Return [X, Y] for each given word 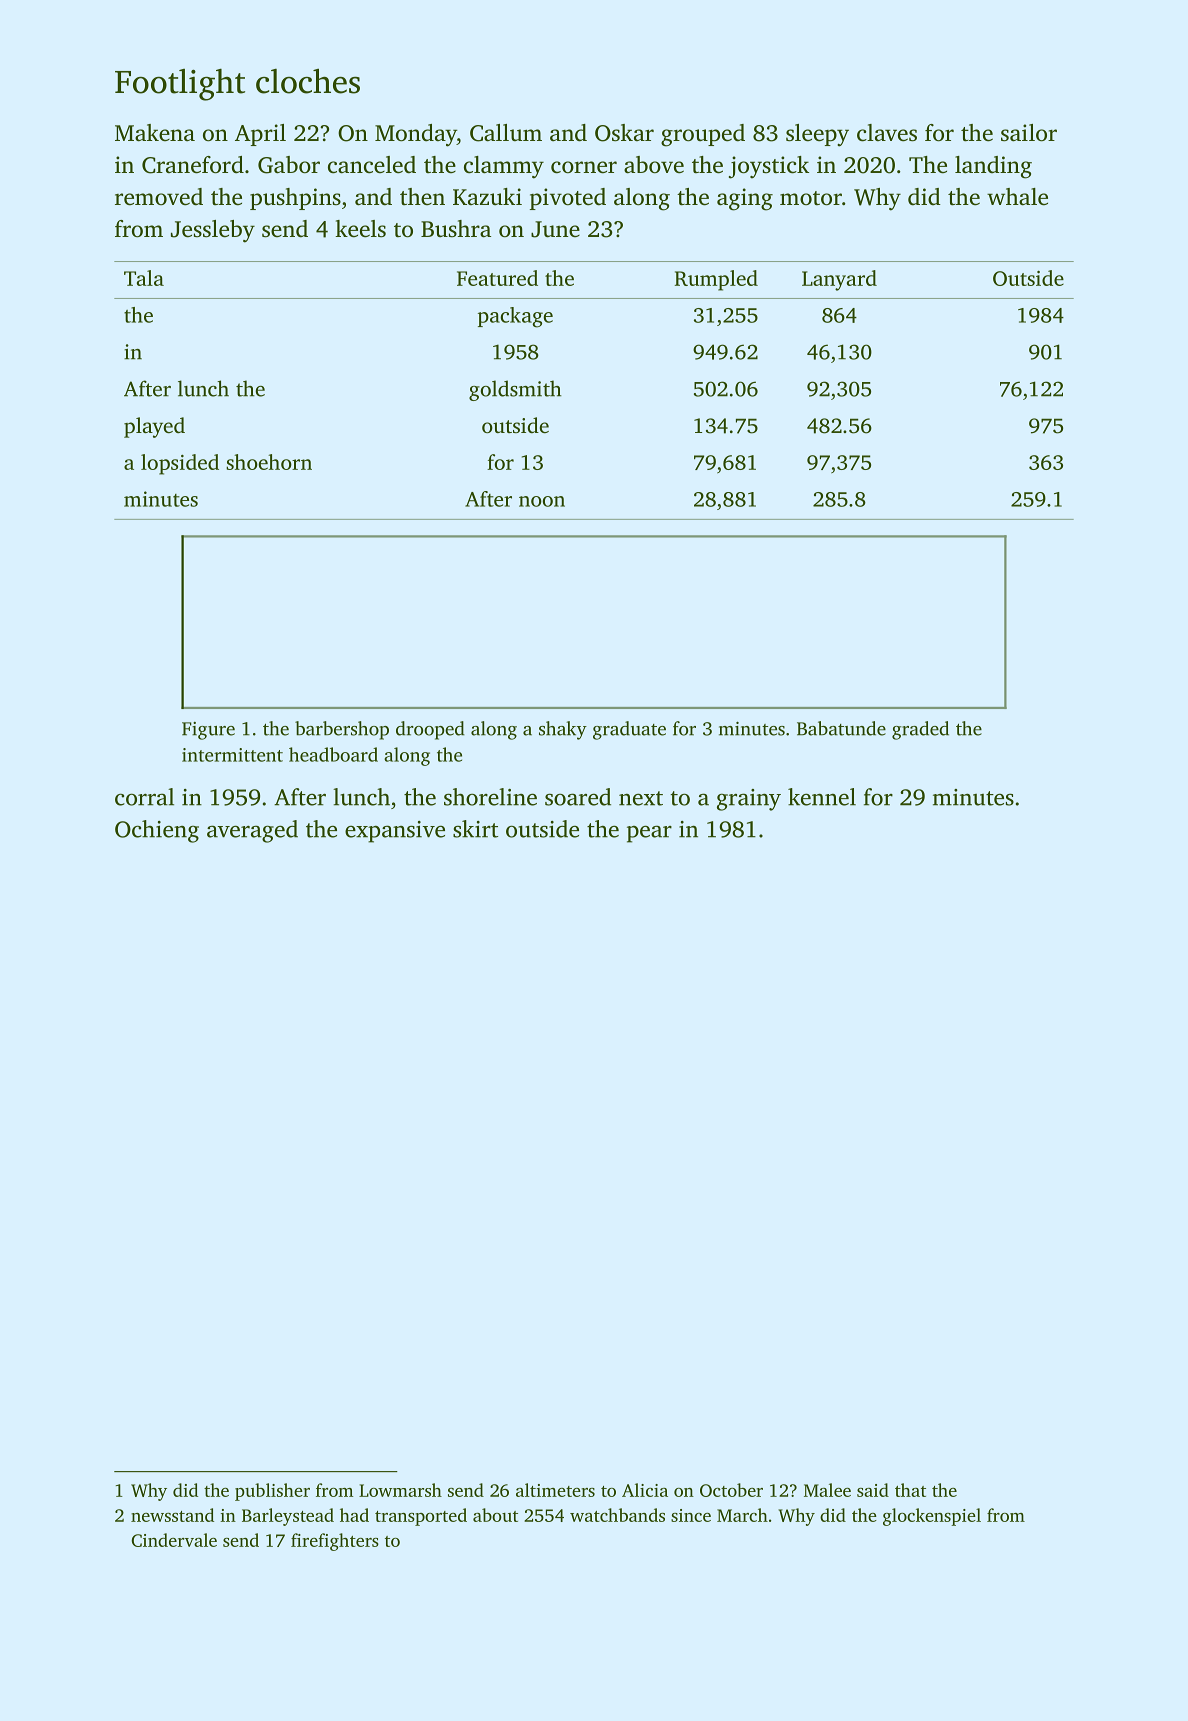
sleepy [817, 135]
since [691, 1515]
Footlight [180, 85]
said [873, 1490]
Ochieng [157, 831]
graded [920, 730]
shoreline [490, 797]
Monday [416, 135]
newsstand [172, 1515]
